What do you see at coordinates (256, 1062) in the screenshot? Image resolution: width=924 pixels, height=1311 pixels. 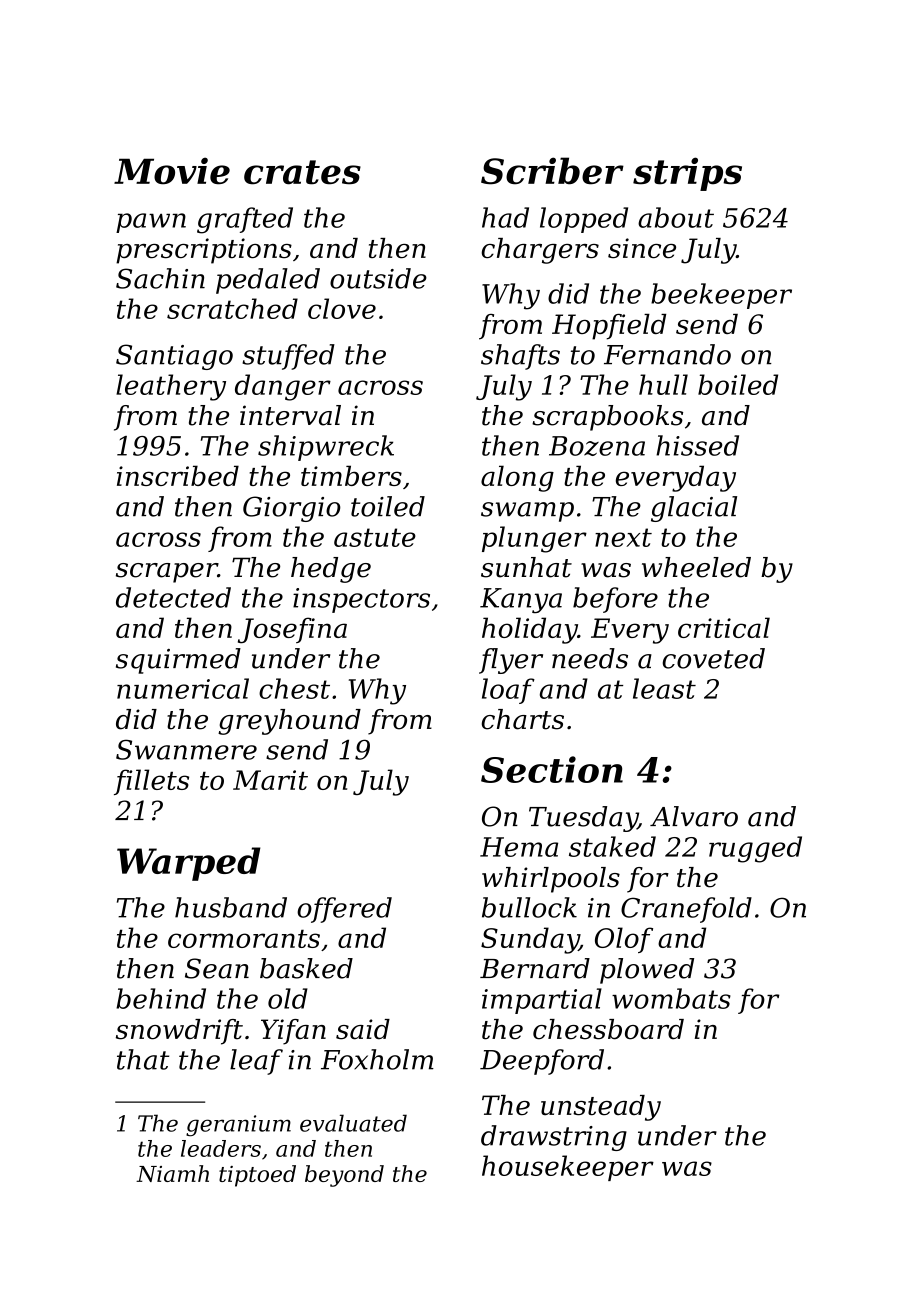 I see `leaf` at bounding box center [256, 1062].
